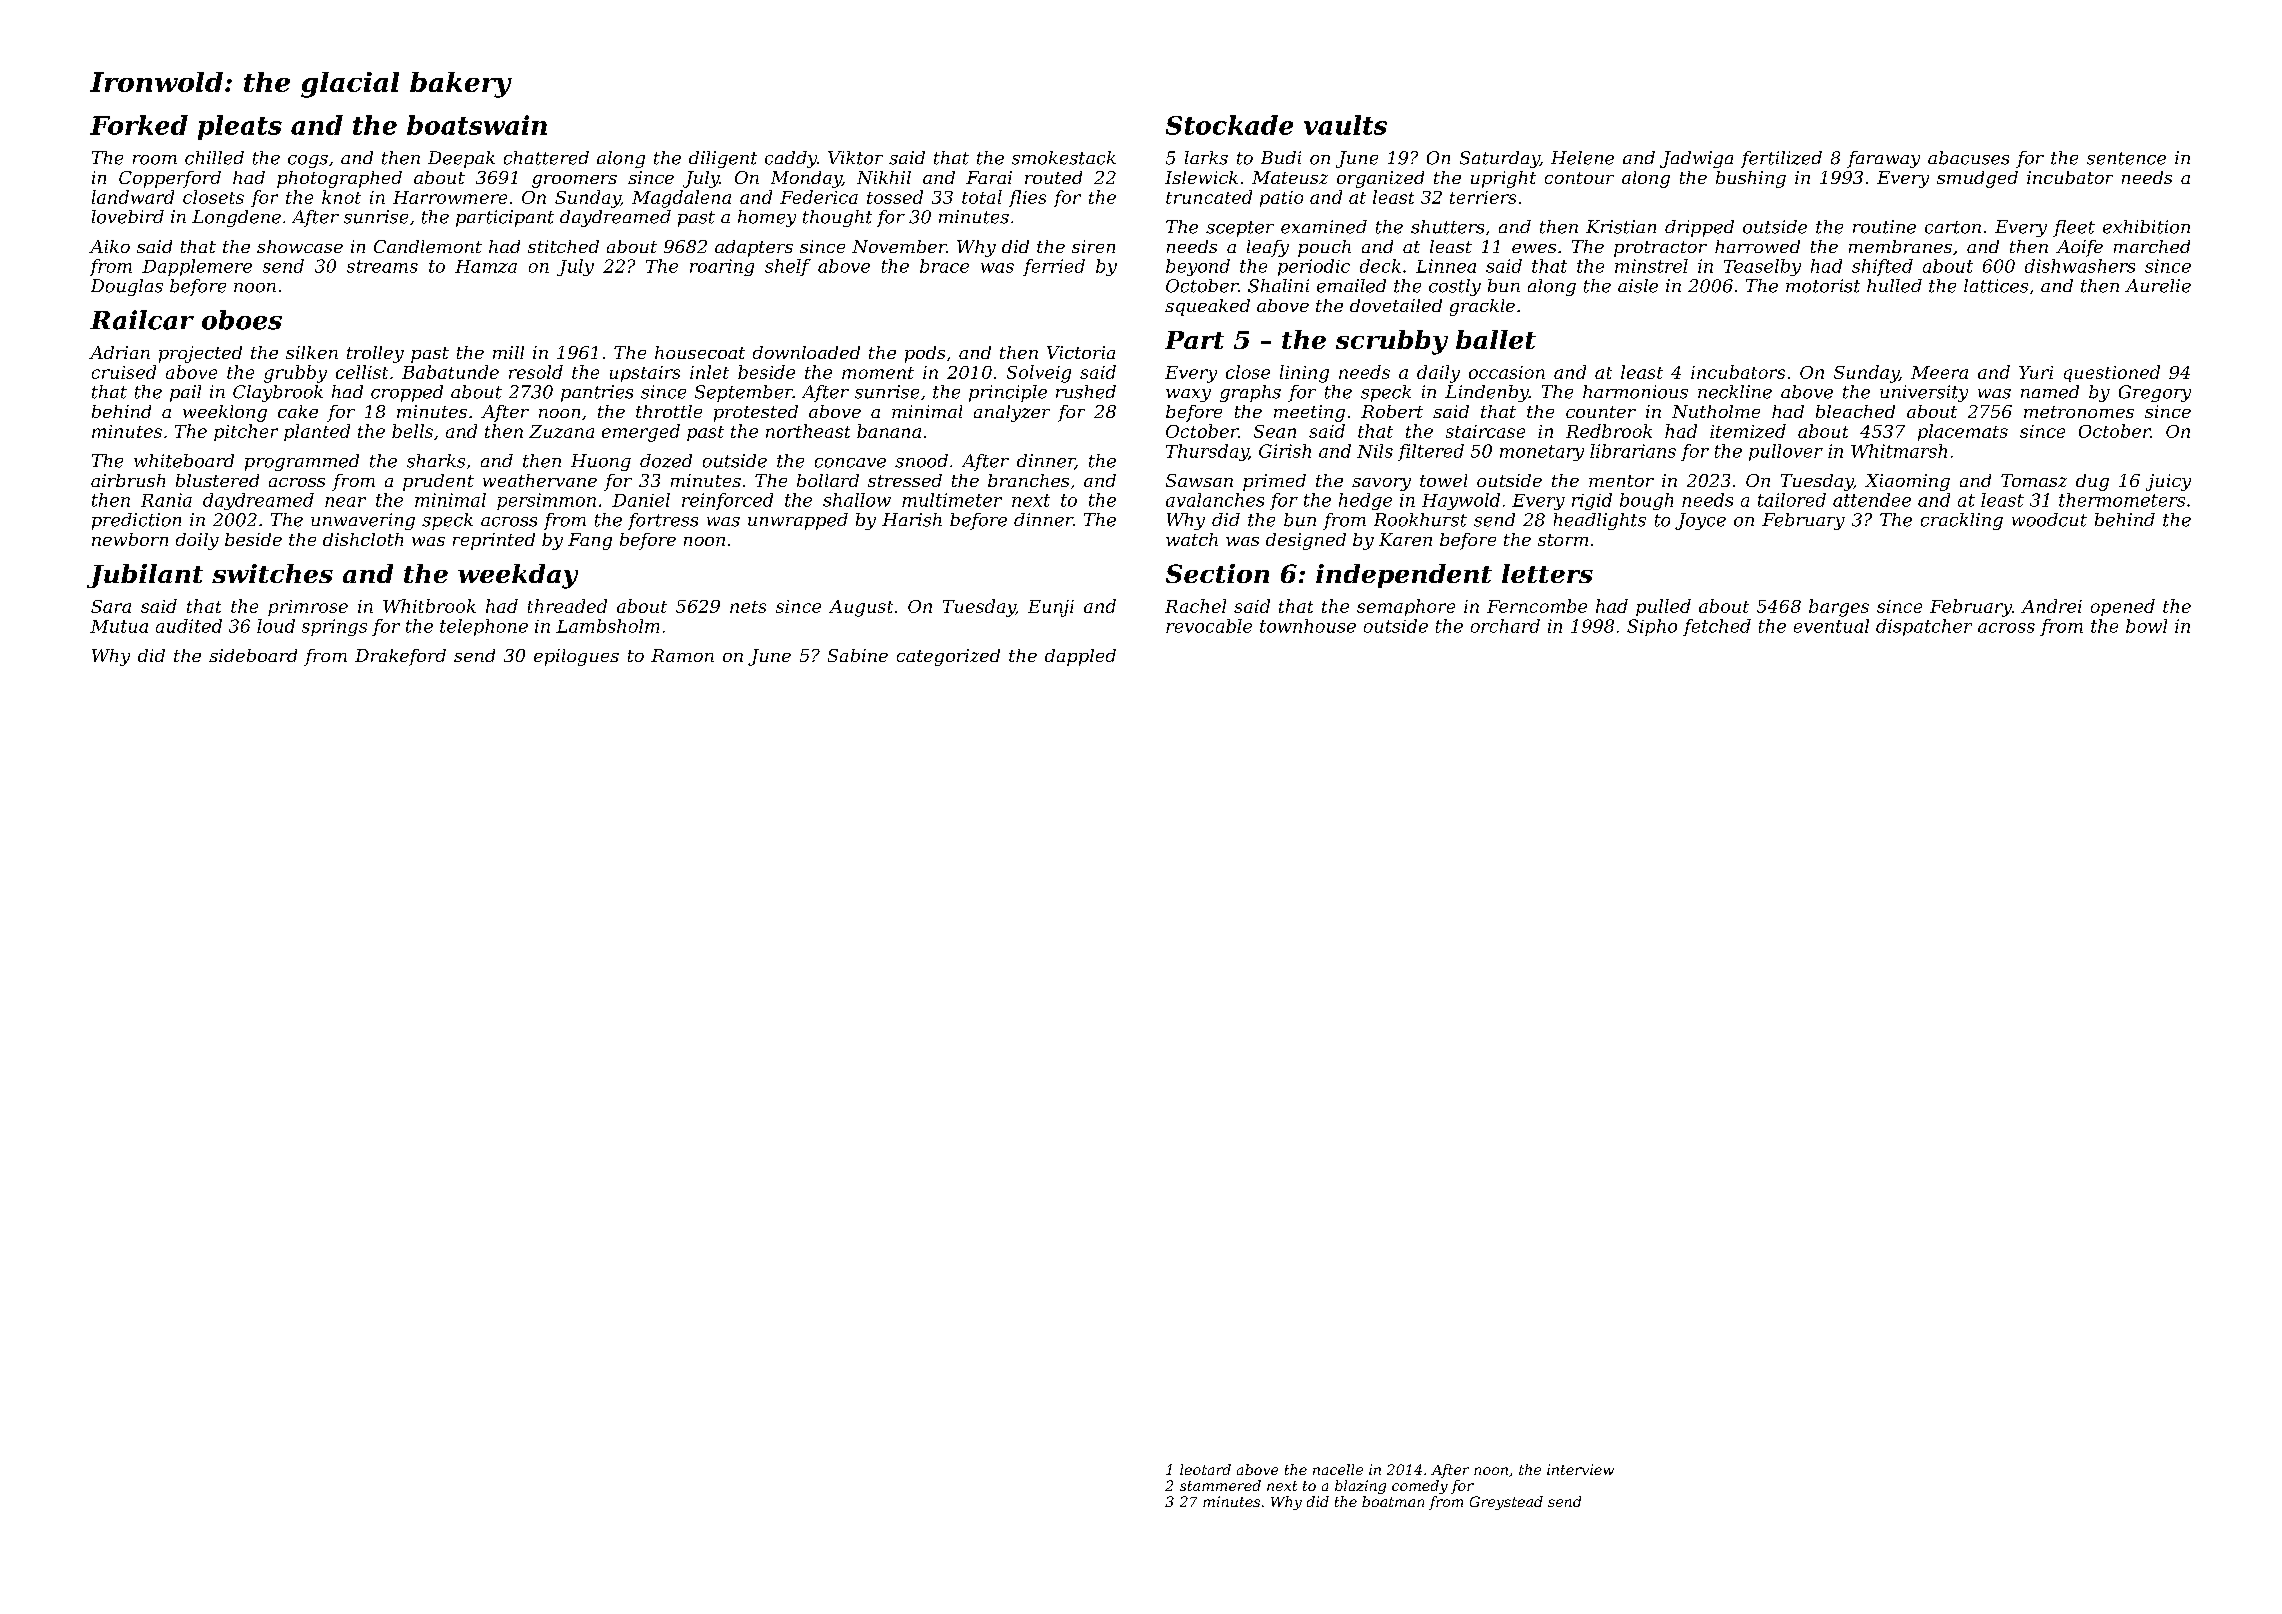 This screenshot has width=2282, height=1614. Describe the element at coordinates (1338, 1469) in the screenshot. I see `nacelle` at that location.
